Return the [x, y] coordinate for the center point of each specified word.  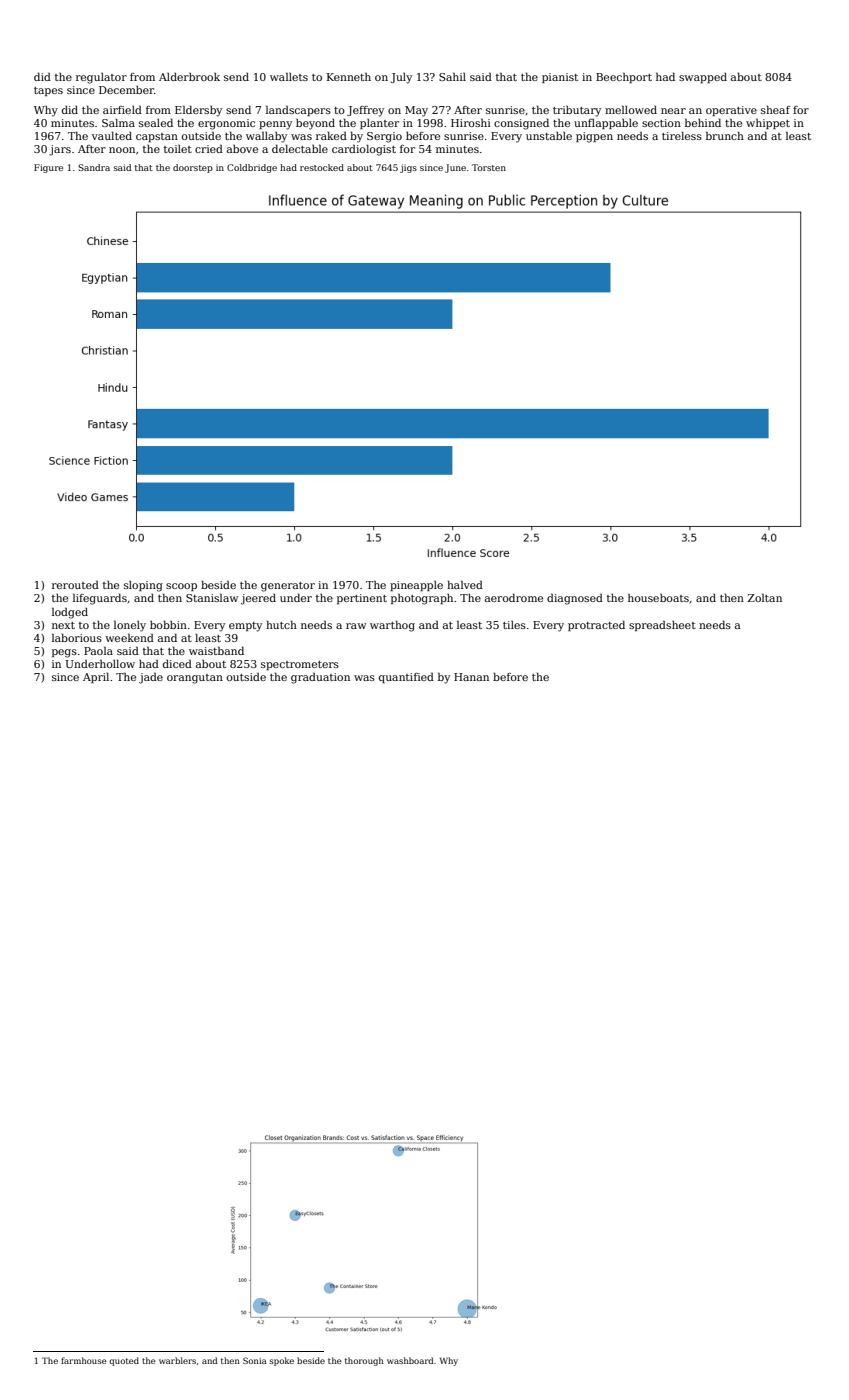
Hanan [471, 677]
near [673, 111]
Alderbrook [189, 77]
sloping [143, 586]
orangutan [195, 679]
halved [465, 584]
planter [379, 124]
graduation [320, 678]
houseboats [658, 597]
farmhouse [84, 1360]
